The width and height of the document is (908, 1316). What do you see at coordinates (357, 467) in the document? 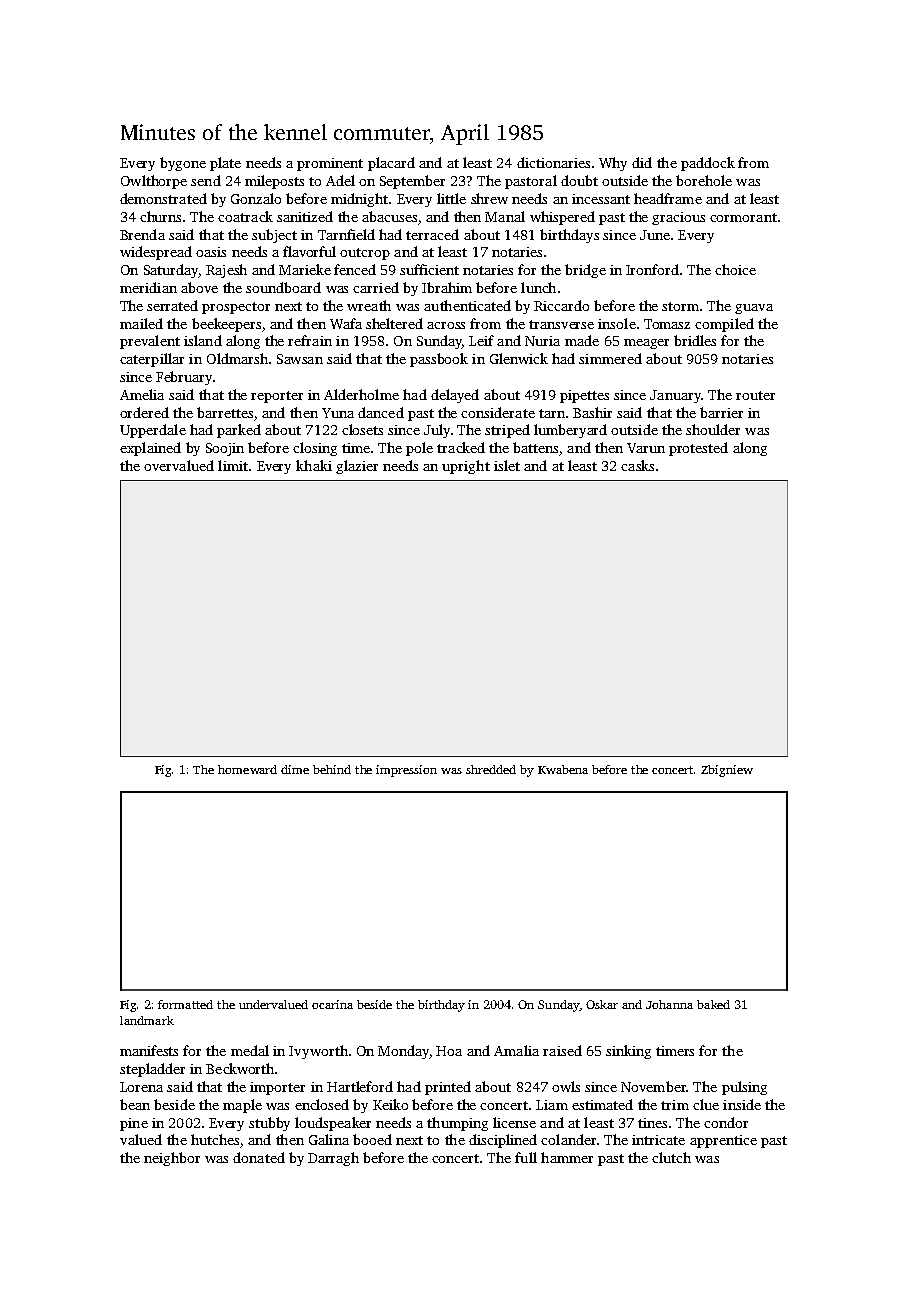
I see `glazier` at bounding box center [357, 467].
